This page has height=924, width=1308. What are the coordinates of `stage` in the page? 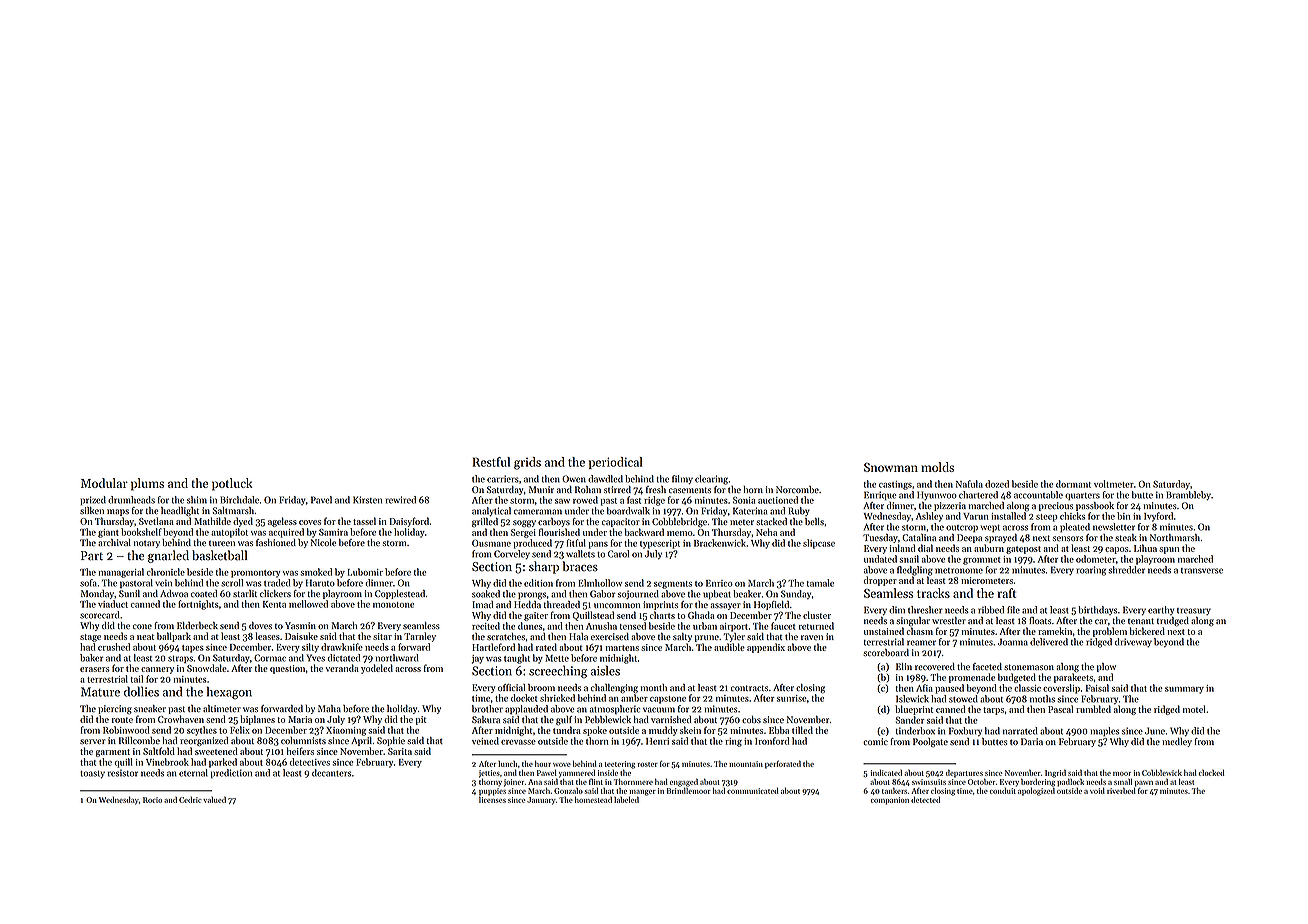 It's located at (90, 638).
